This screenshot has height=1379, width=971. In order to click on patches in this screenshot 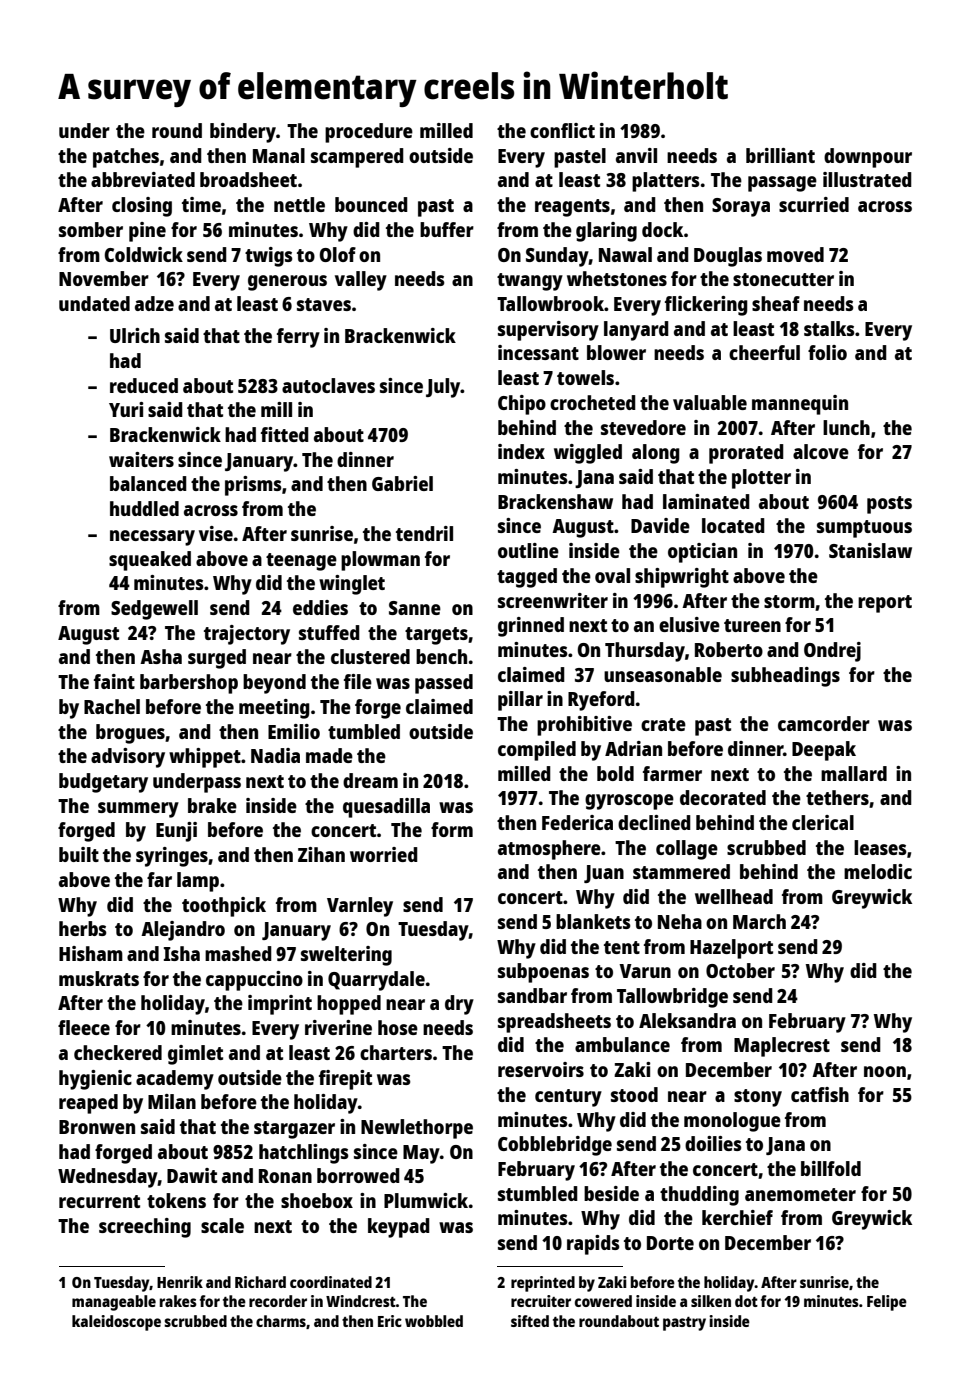, I will do `click(126, 158)`.
